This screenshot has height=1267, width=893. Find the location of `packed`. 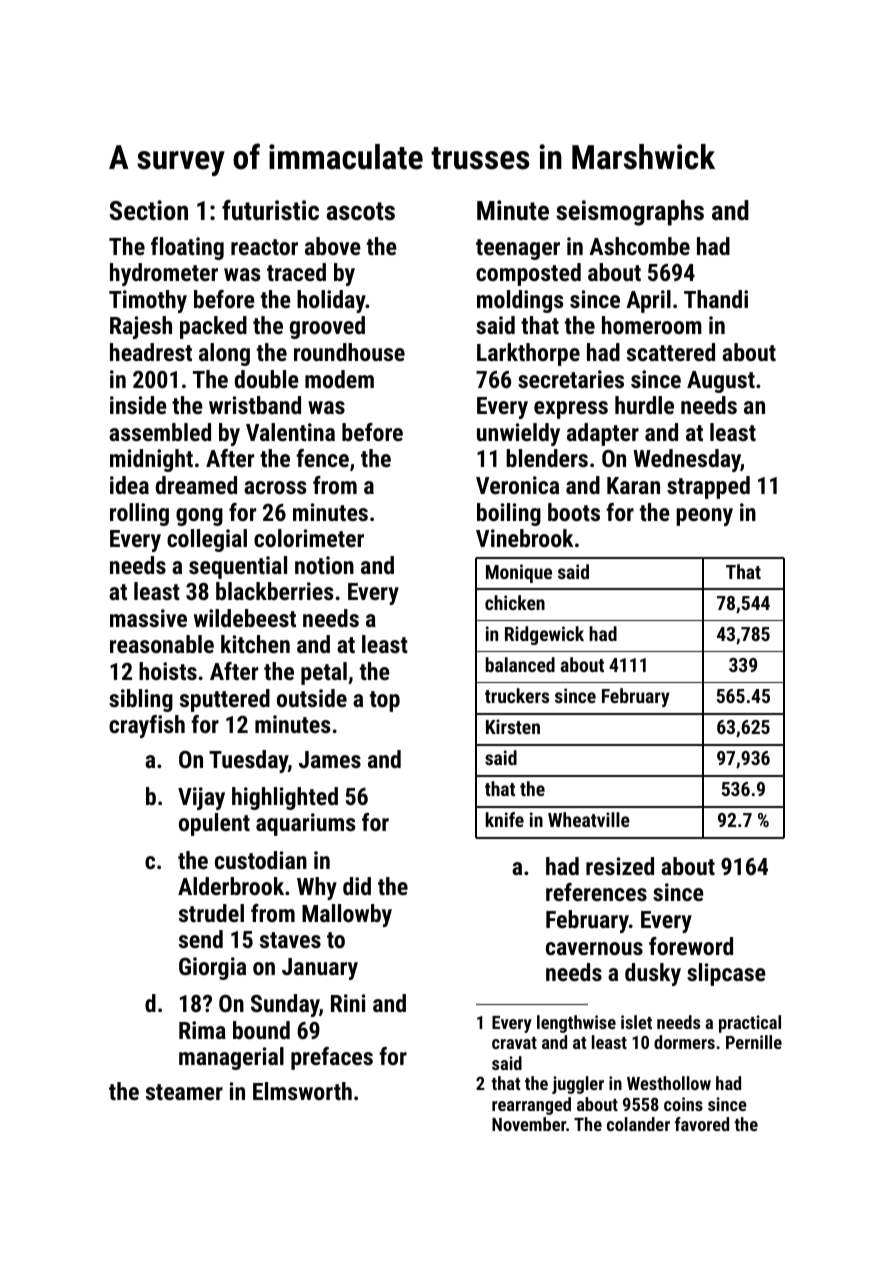

packed is located at coordinates (213, 327).
